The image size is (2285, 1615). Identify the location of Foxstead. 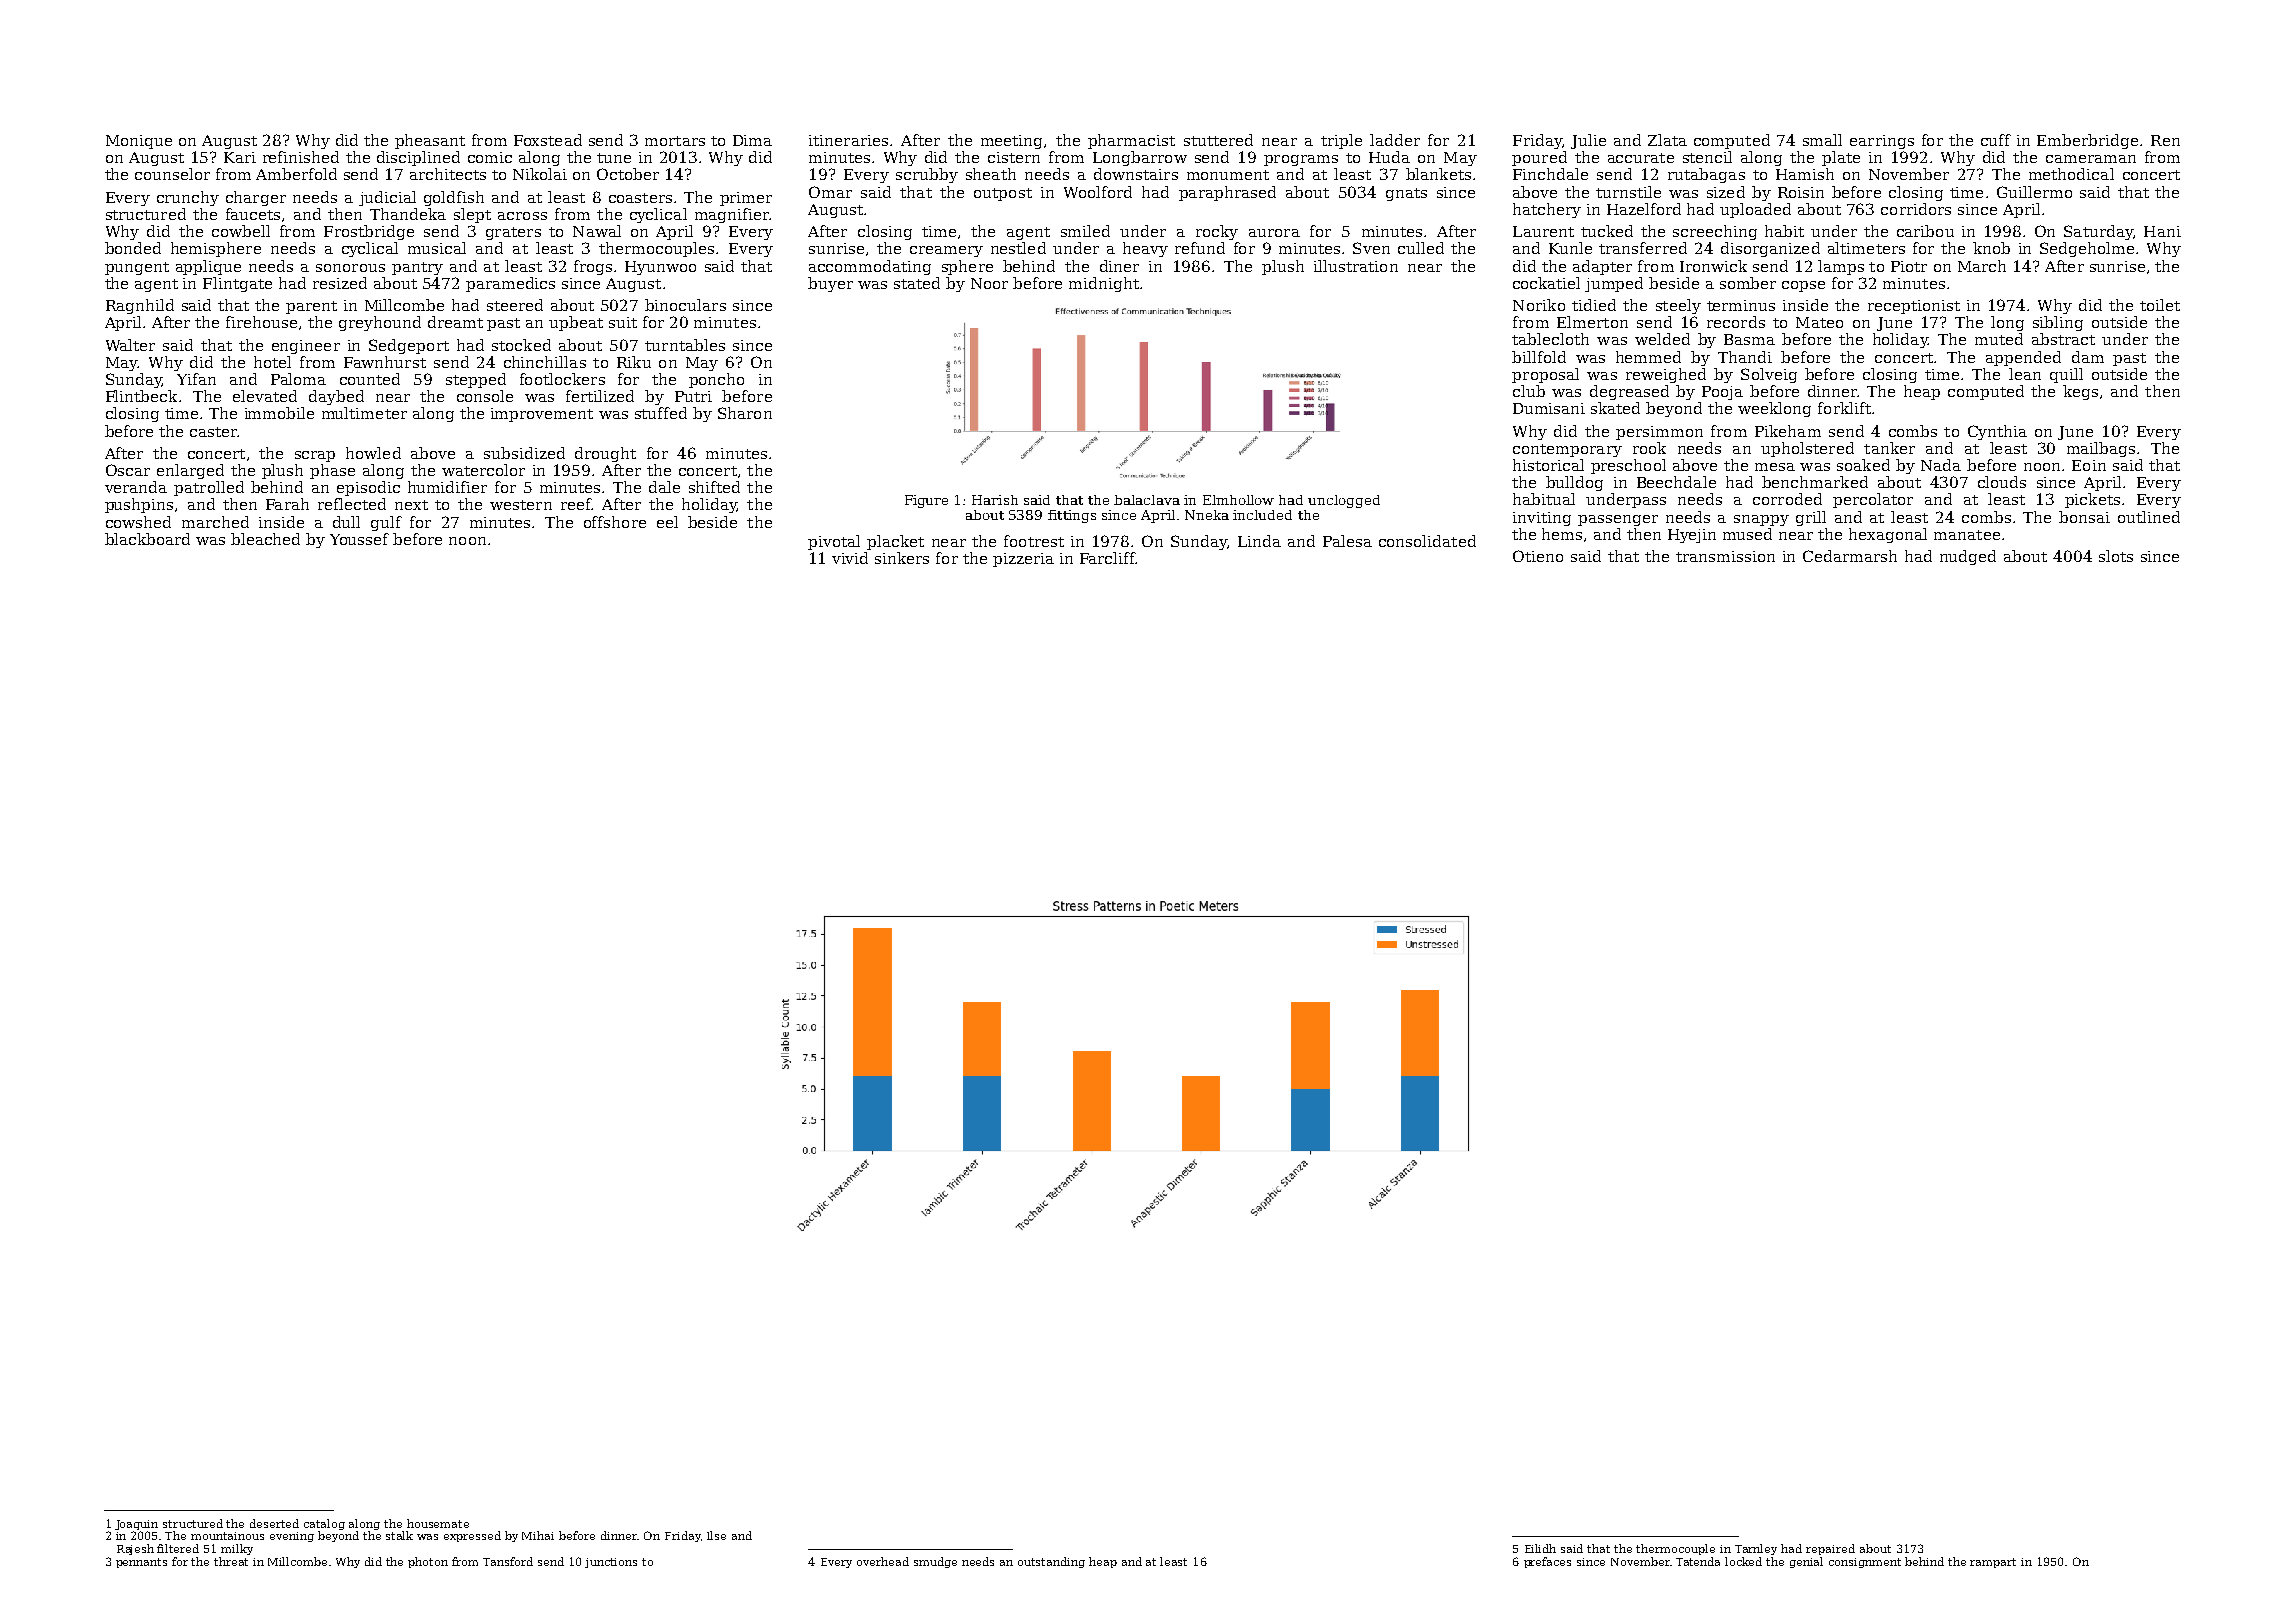
(548, 140).
